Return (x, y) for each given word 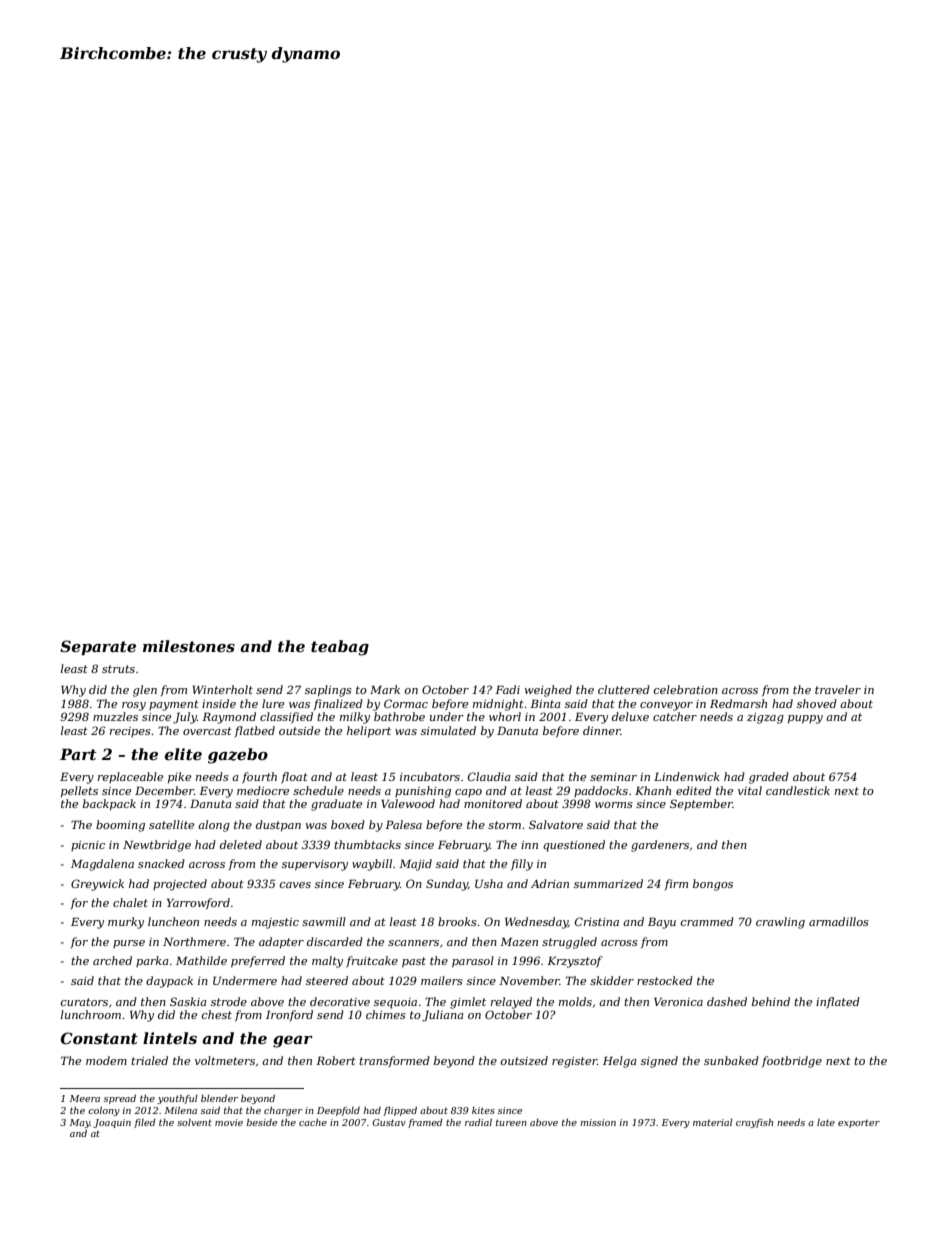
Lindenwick (687, 776)
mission (598, 1122)
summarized (608, 883)
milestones (189, 646)
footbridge (792, 1062)
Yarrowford (198, 903)
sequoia (395, 1003)
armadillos (839, 921)
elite (183, 754)
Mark (385, 689)
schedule (318, 790)
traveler (838, 689)
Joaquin (112, 1123)
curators (84, 1002)
